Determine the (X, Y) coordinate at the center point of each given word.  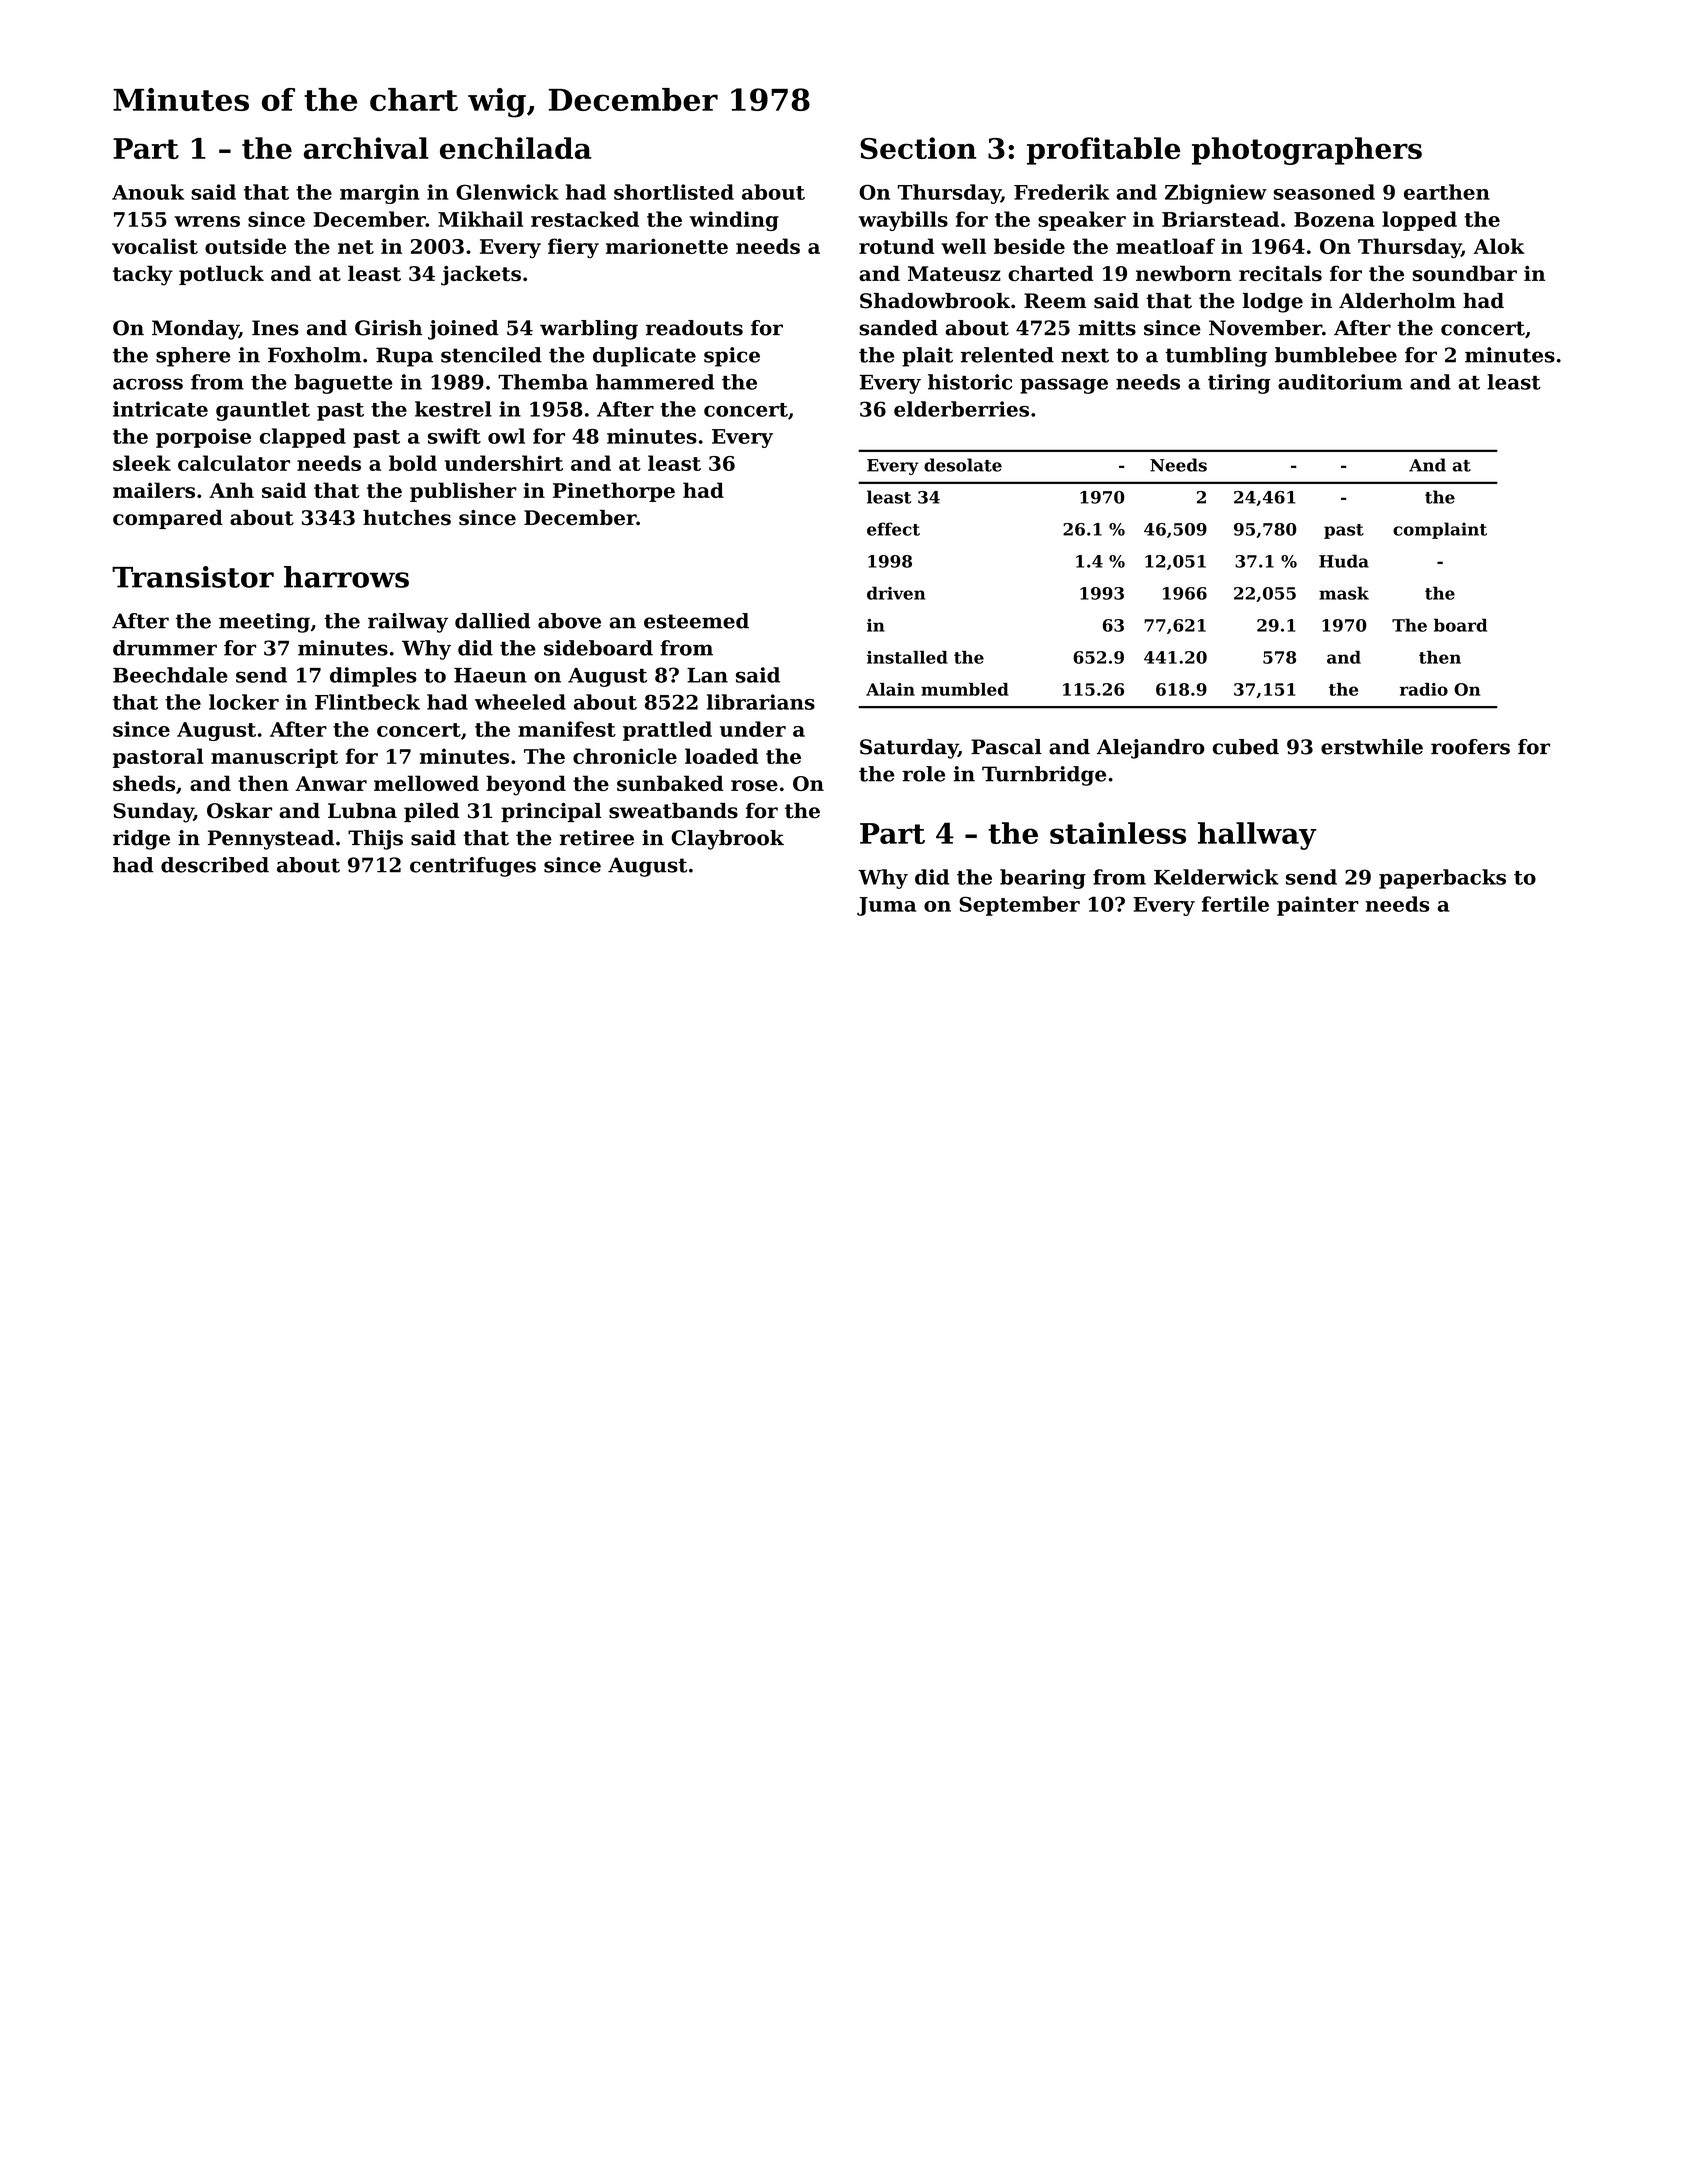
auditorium (1340, 382)
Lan (707, 675)
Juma (886, 906)
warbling (589, 330)
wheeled (520, 702)
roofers (1470, 747)
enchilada (516, 148)
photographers (1307, 151)
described (215, 865)
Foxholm (315, 355)
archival (366, 148)
